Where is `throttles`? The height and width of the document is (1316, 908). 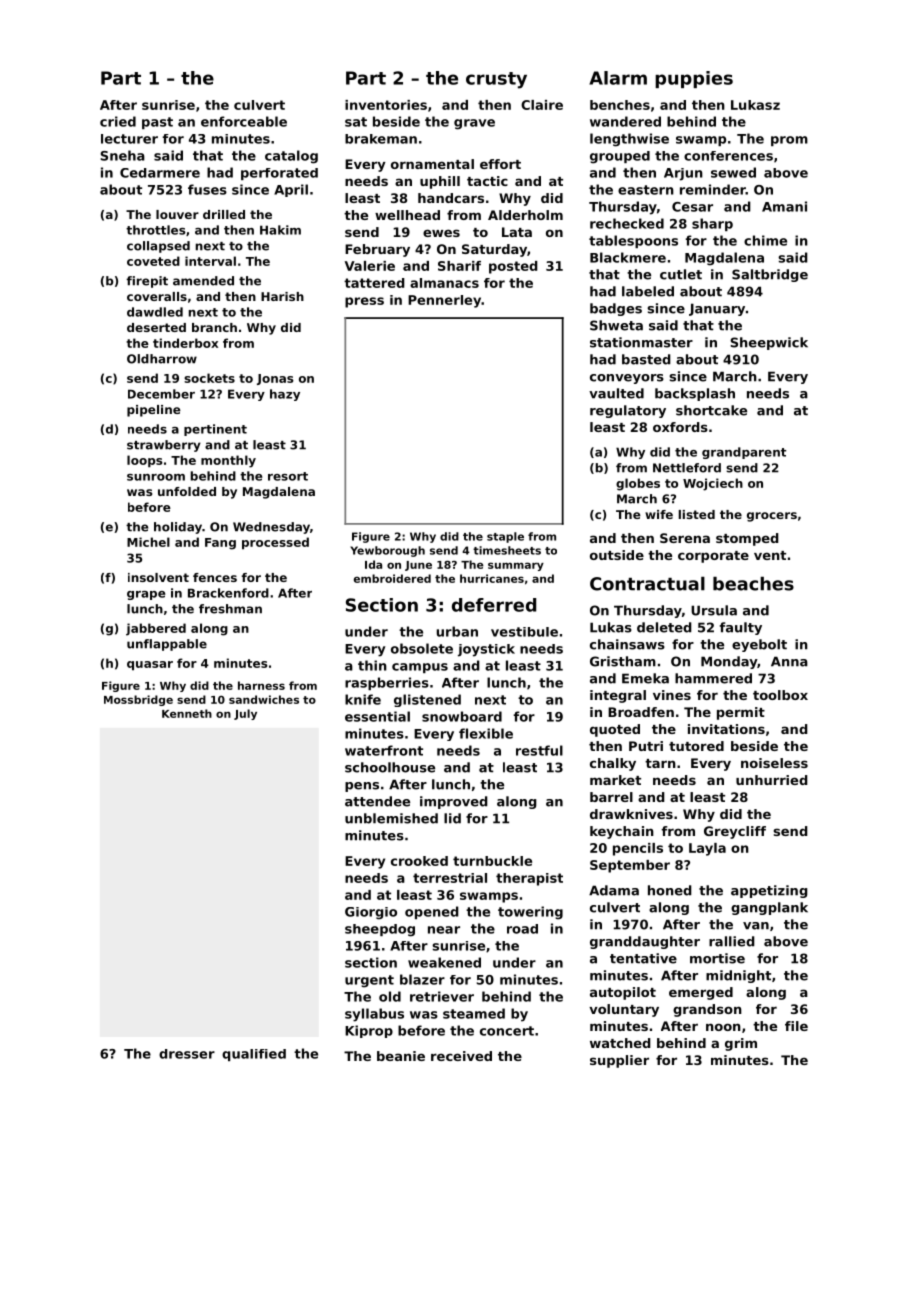 throttles is located at coordinates (156, 230).
